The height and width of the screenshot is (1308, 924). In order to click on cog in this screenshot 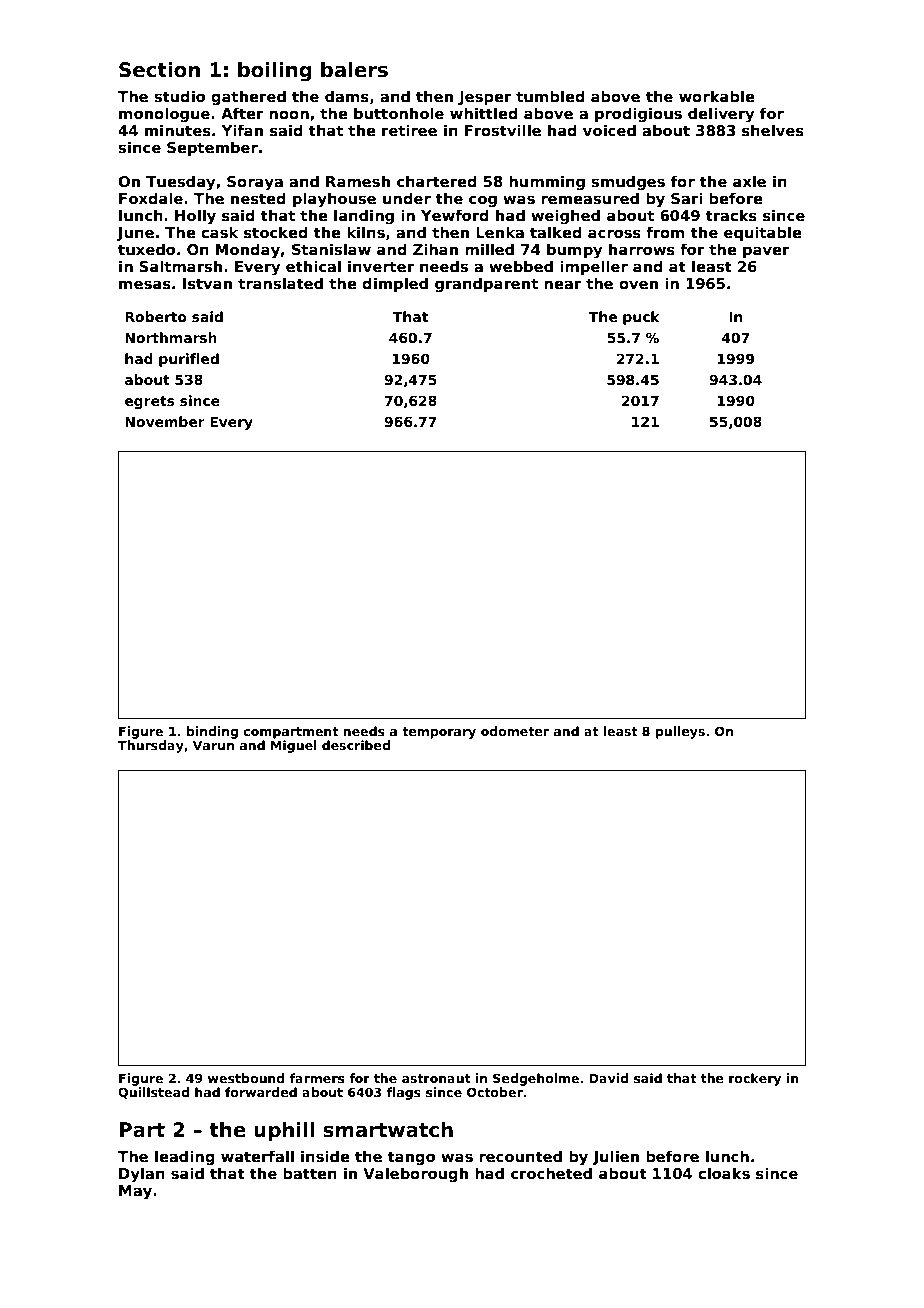, I will do `click(483, 201)`.
